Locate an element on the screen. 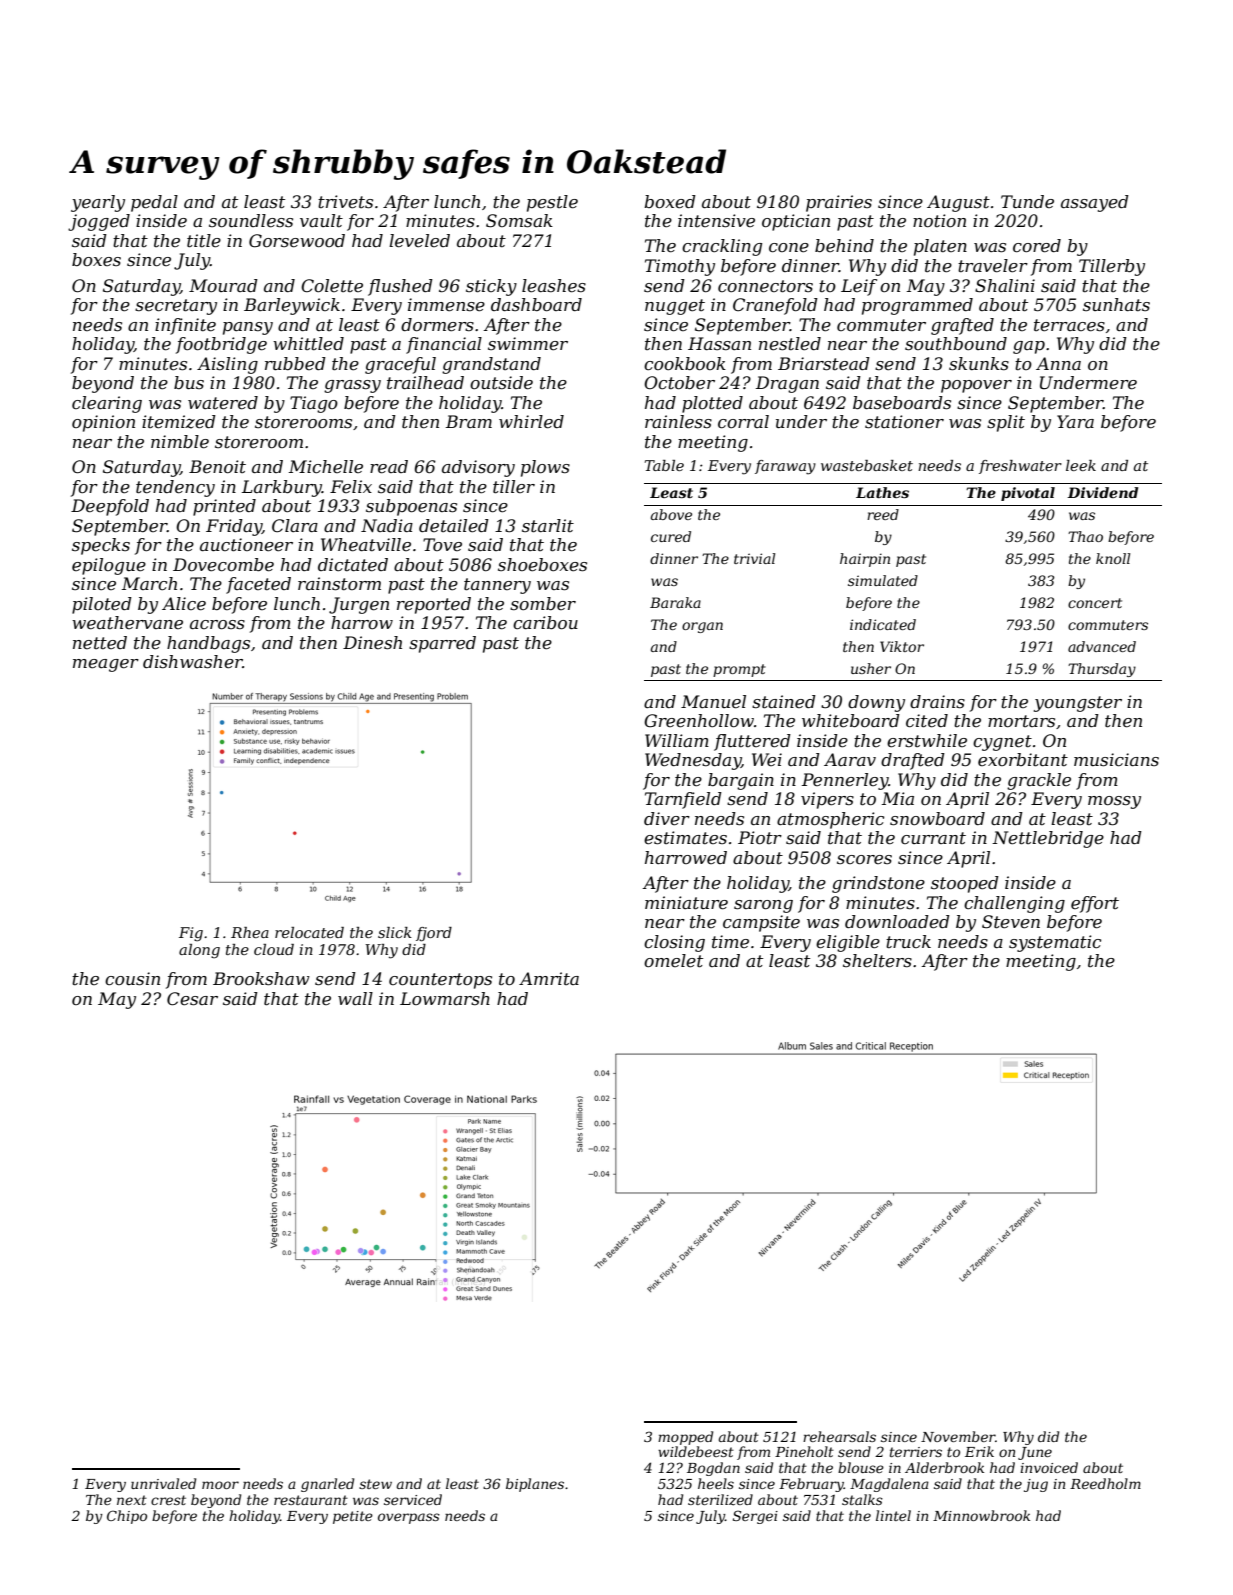 Image resolution: width=1233 pixels, height=1595 pixels. truck is located at coordinates (908, 941).
